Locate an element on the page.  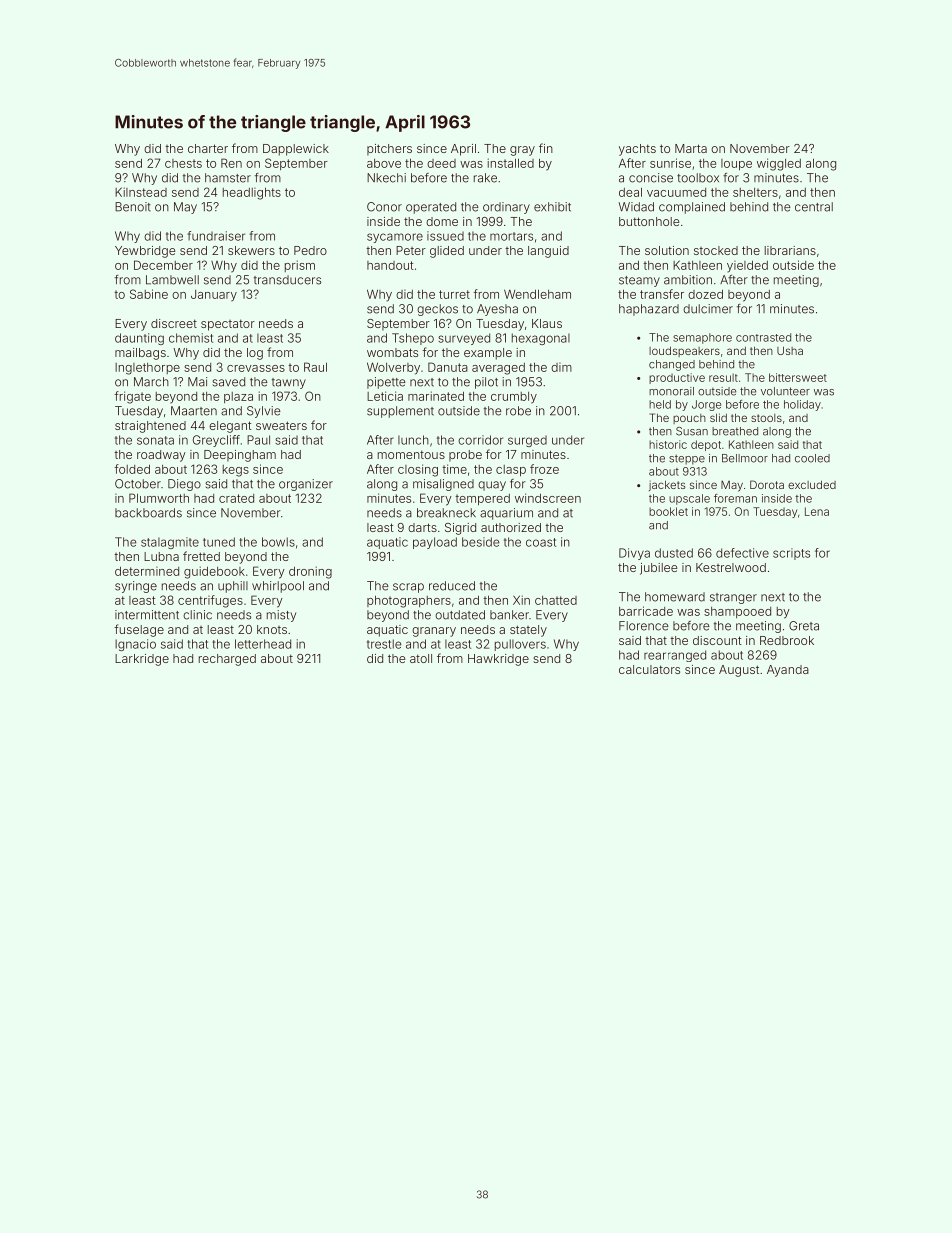
Larkridge is located at coordinates (142, 660).
